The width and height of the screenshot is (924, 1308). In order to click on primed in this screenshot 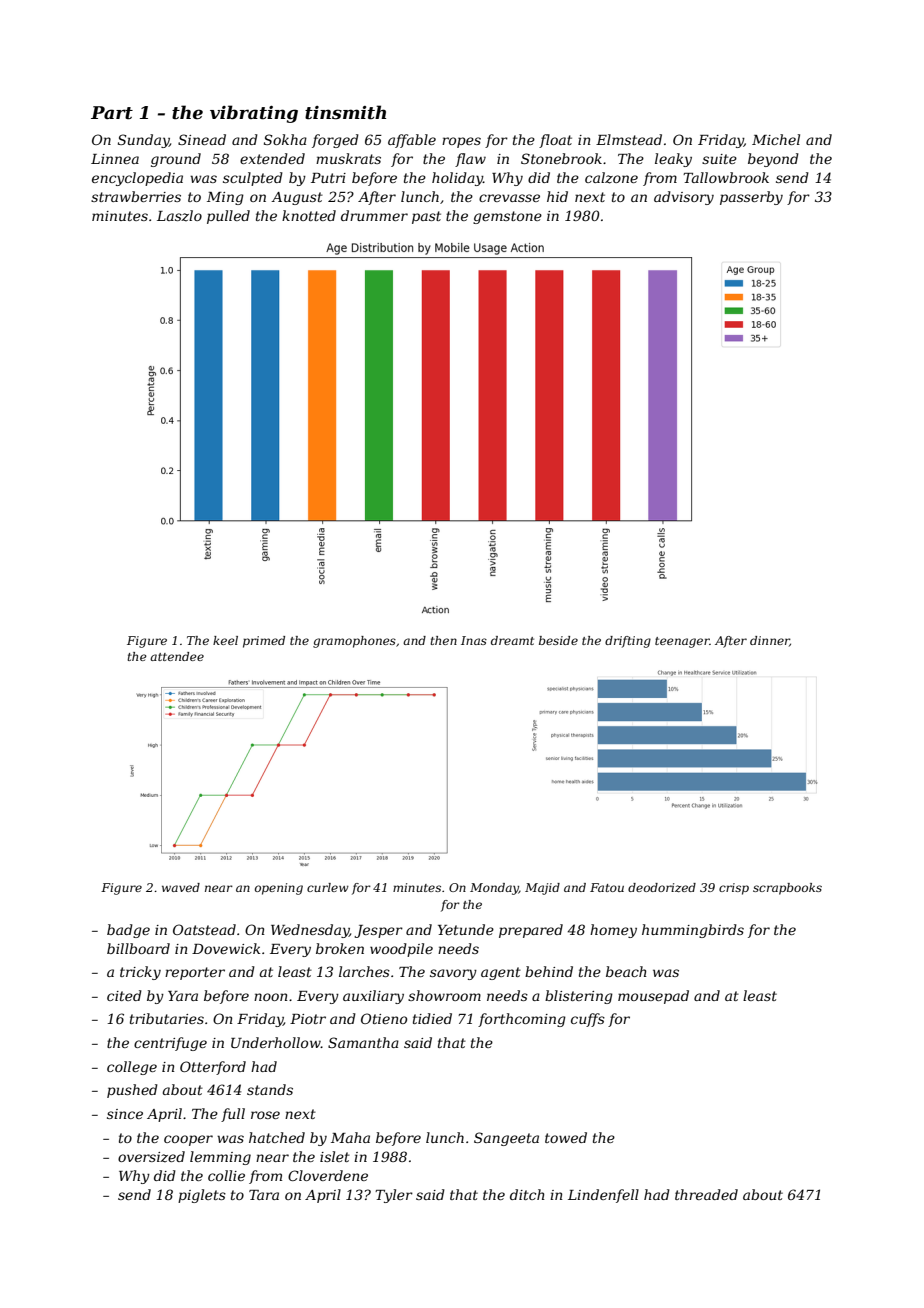, I will do `click(264, 642)`.
